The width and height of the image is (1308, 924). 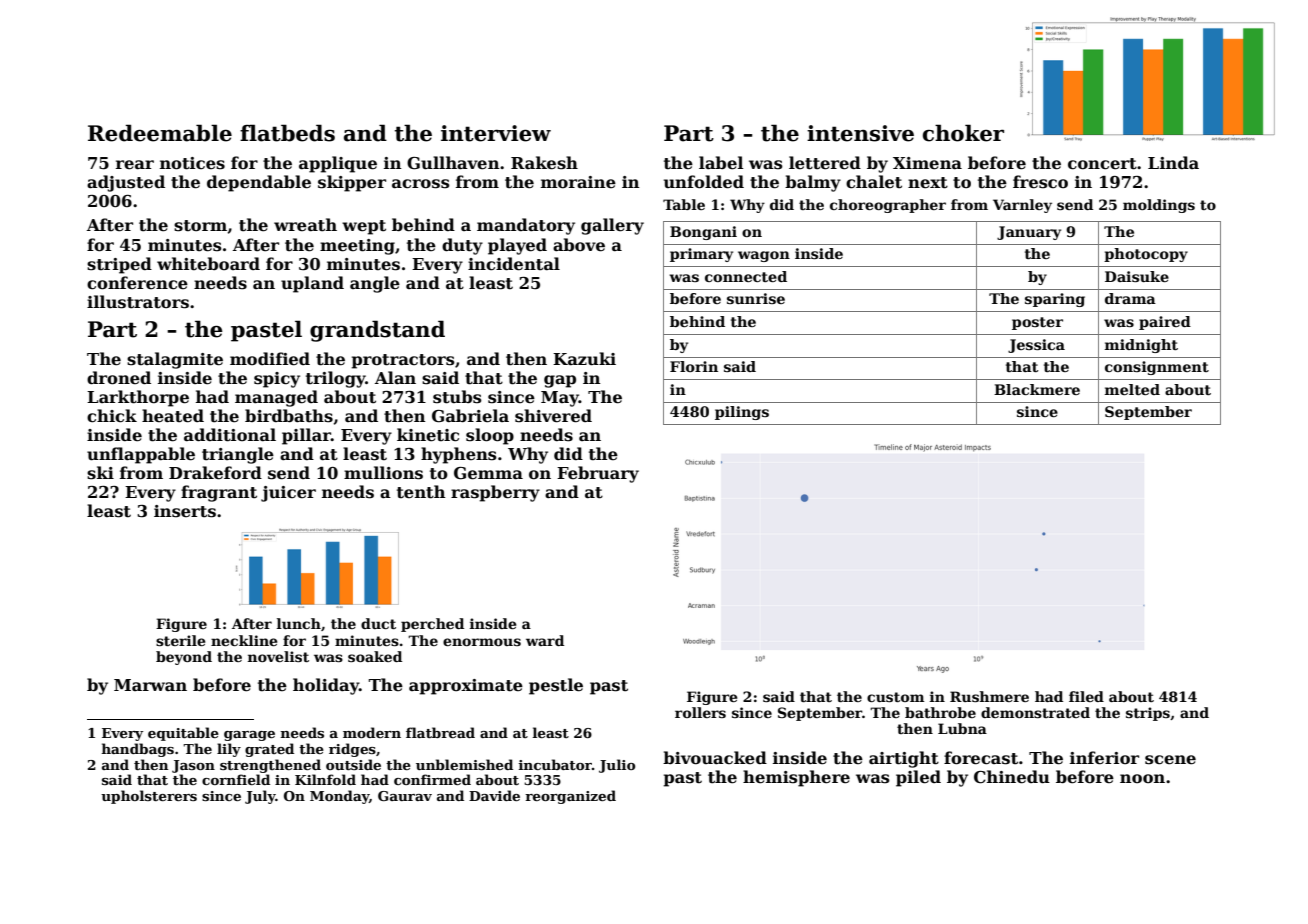 I want to click on outside, so click(x=353, y=764).
